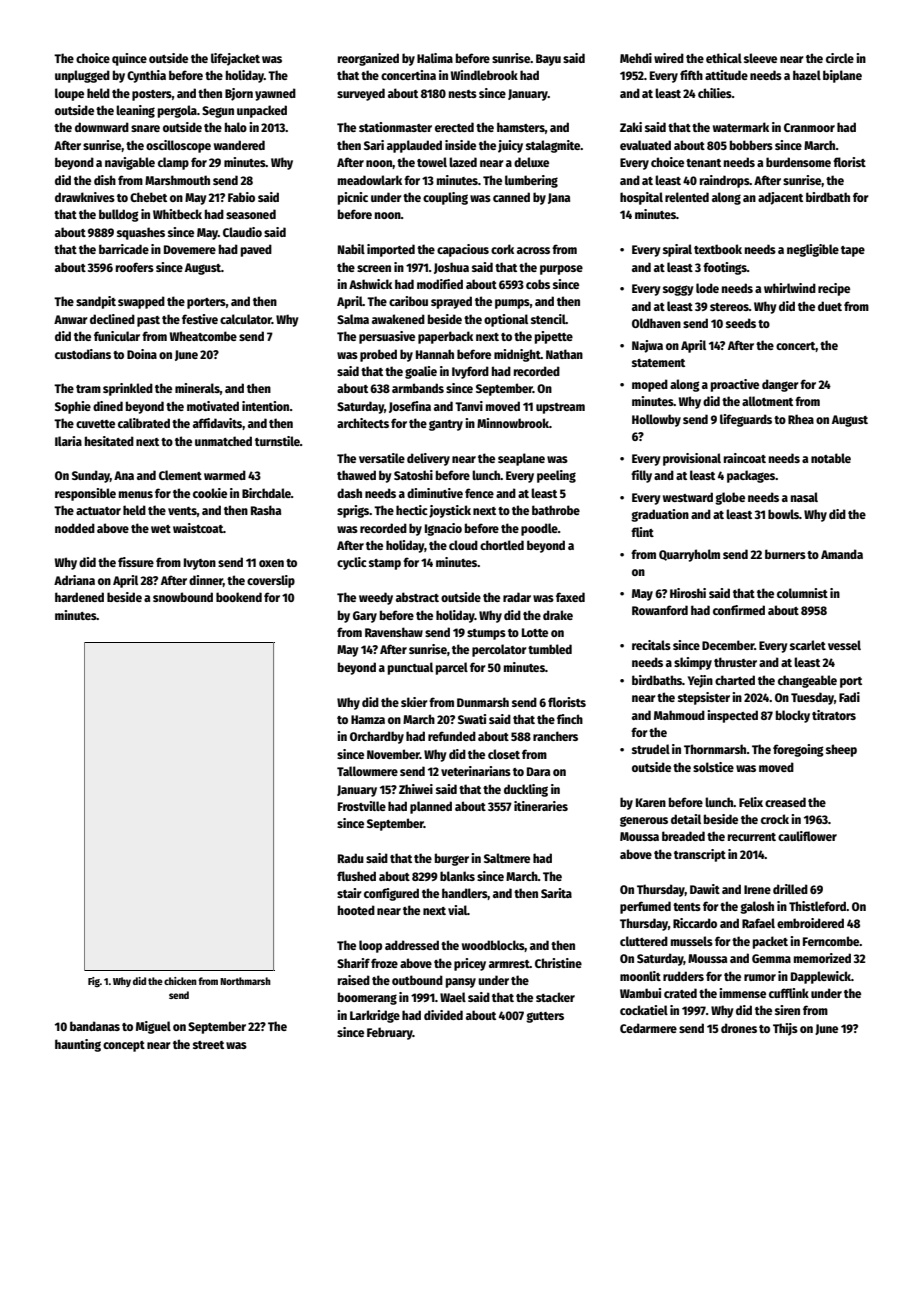  Describe the element at coordinates (555, 997) in the document. I see `stacker` at that location.
